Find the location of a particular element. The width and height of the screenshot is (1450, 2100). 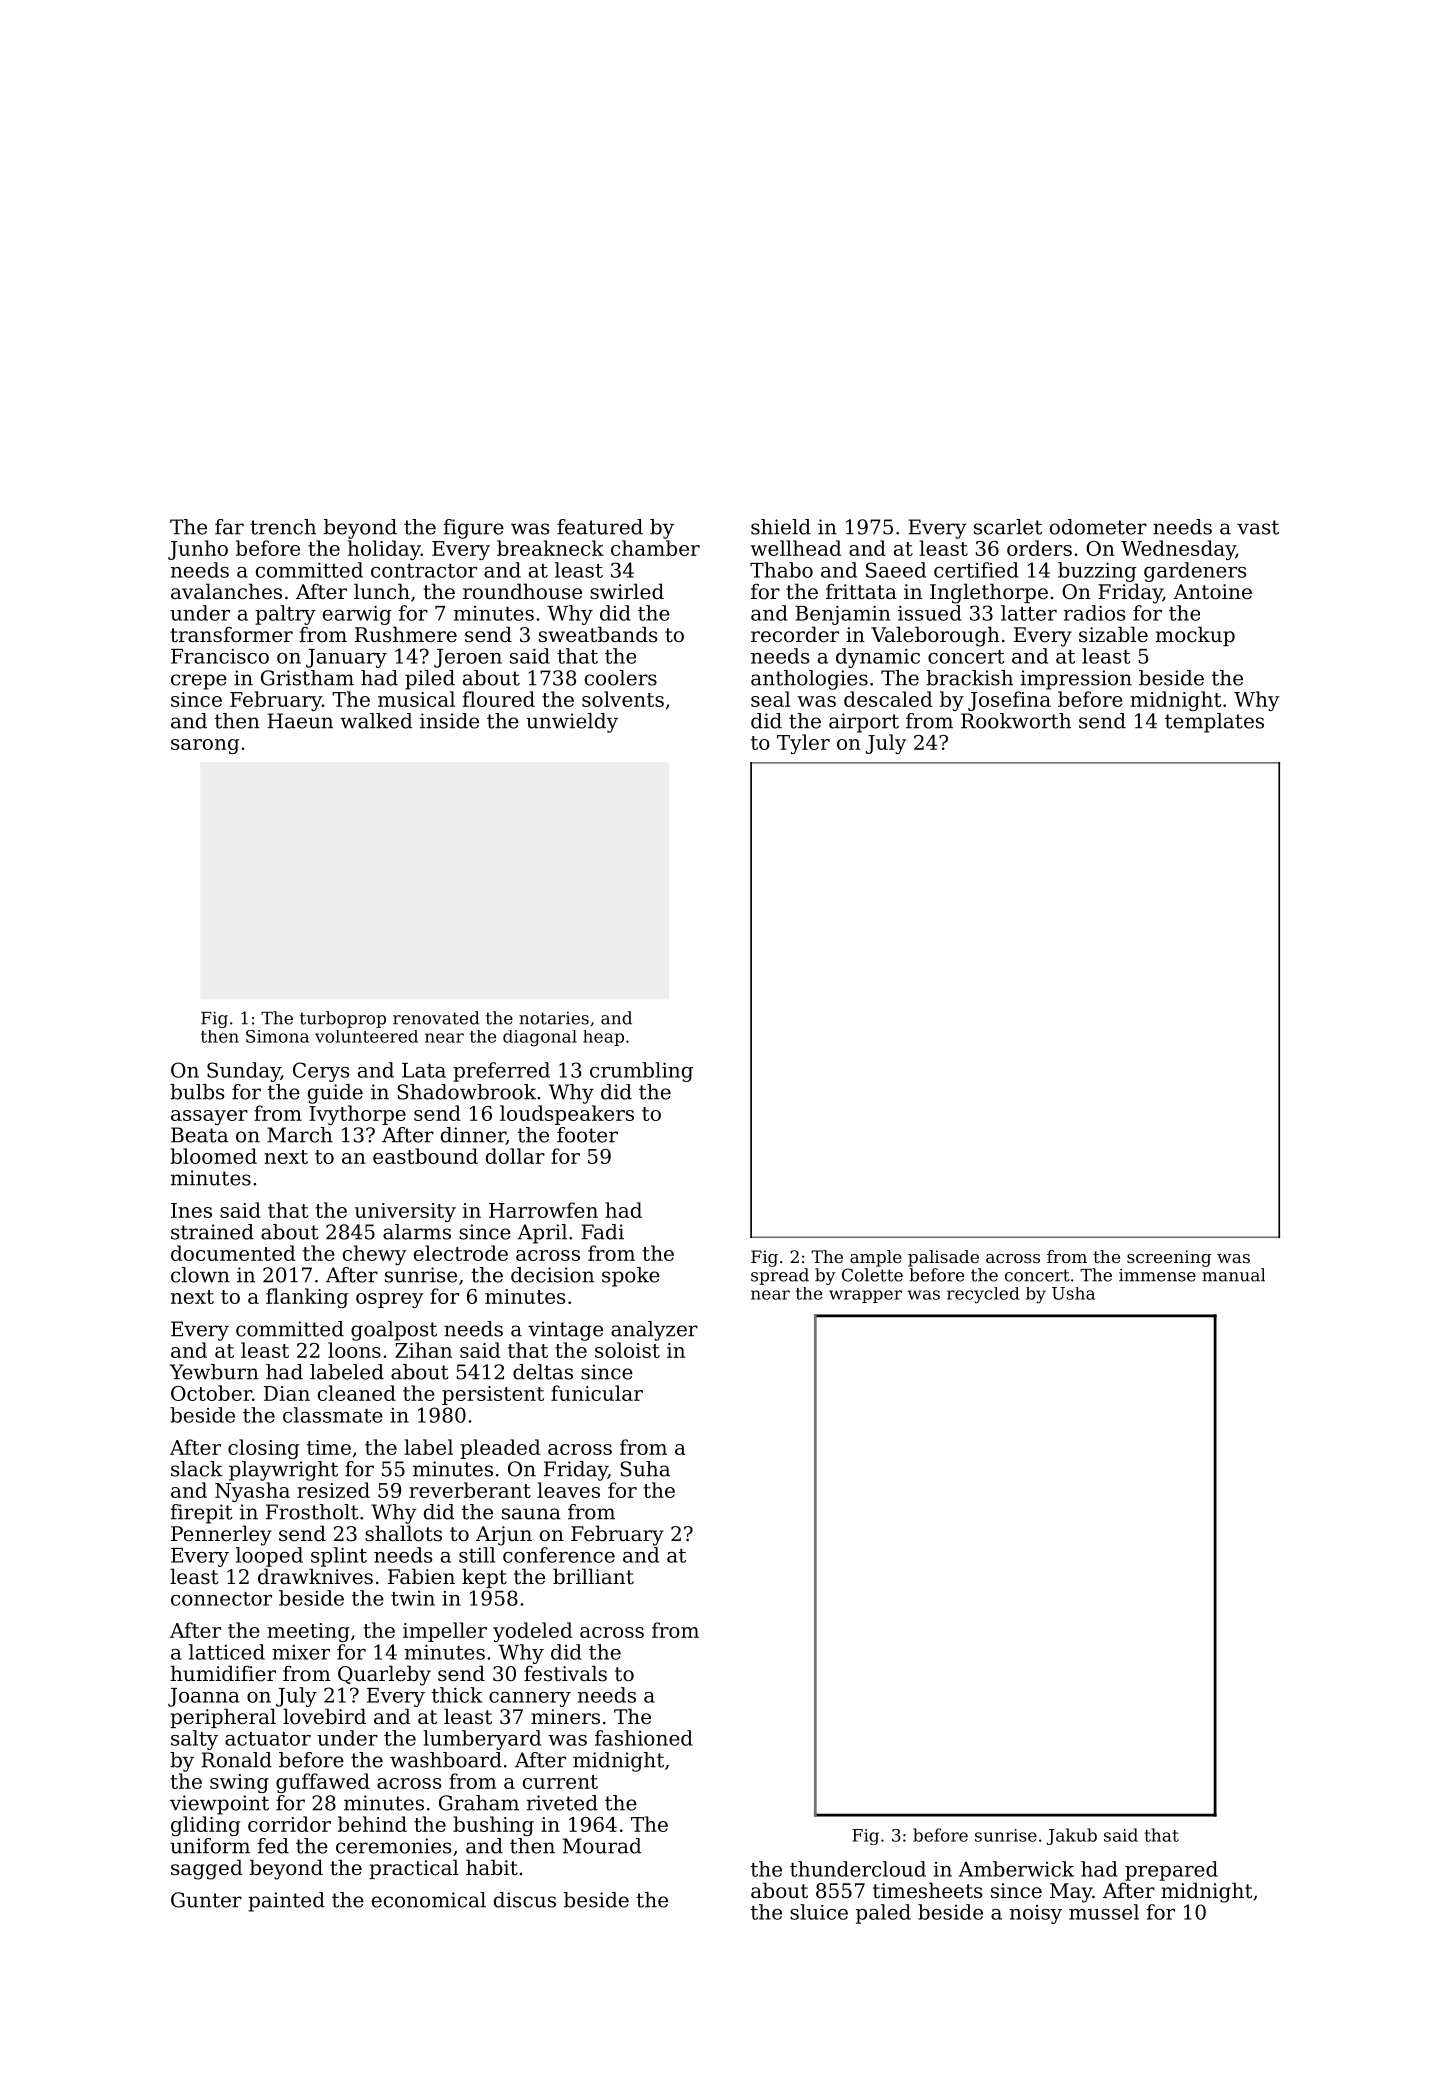

Suha is located at coordinates (645, 1469).
